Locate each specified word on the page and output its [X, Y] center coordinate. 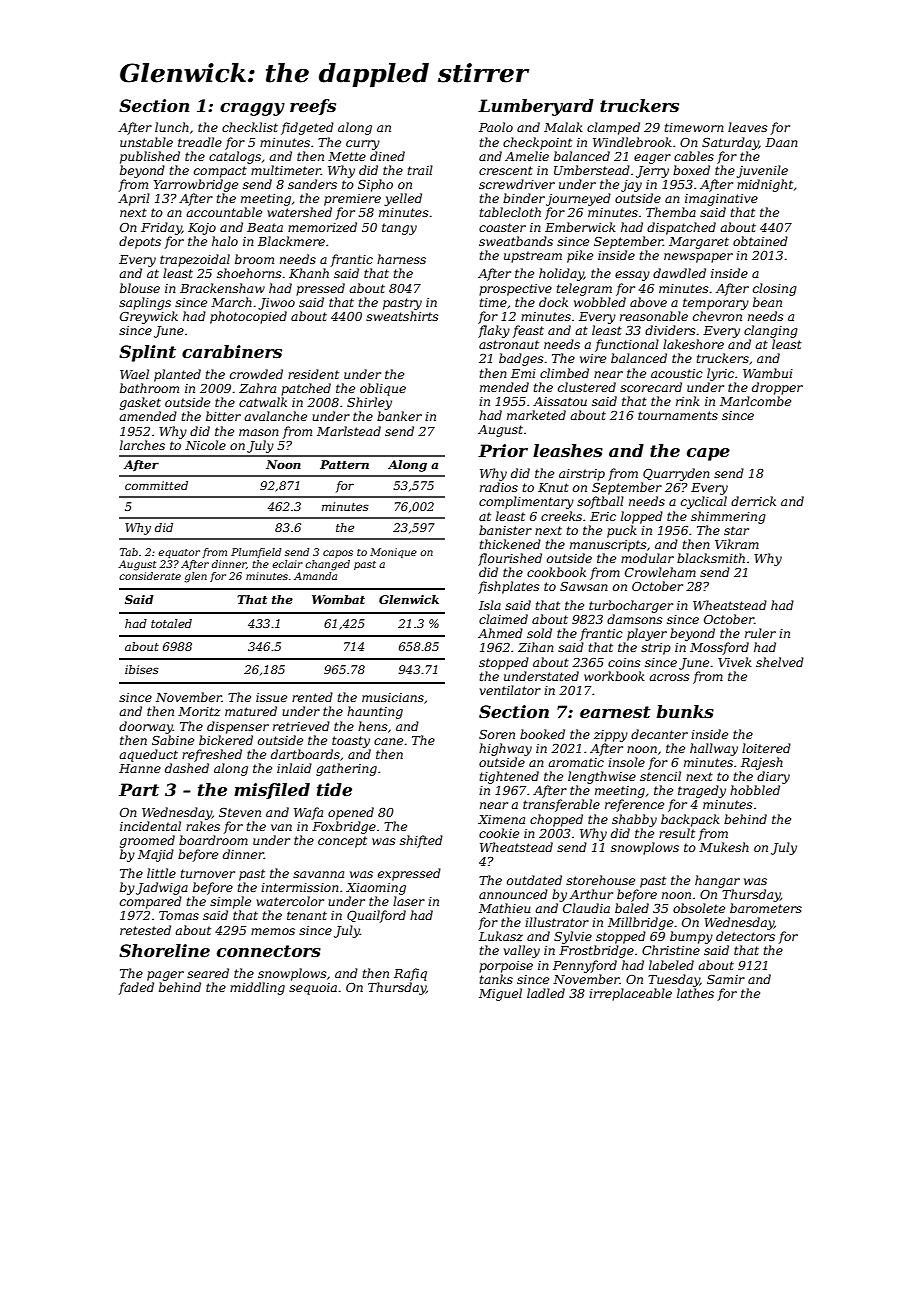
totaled [171, 623]
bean [767, 302]
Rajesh [762, 763]
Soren [497, 734]
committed [156, 485]
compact [220, 172]
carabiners [232, 351]
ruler [760, 633]
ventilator [510, 690]
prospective [515, 290]
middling [257, 988]
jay [631, 186]
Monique [393, 553]
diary [773, 777]
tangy [399, 229]
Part [139, 789]
